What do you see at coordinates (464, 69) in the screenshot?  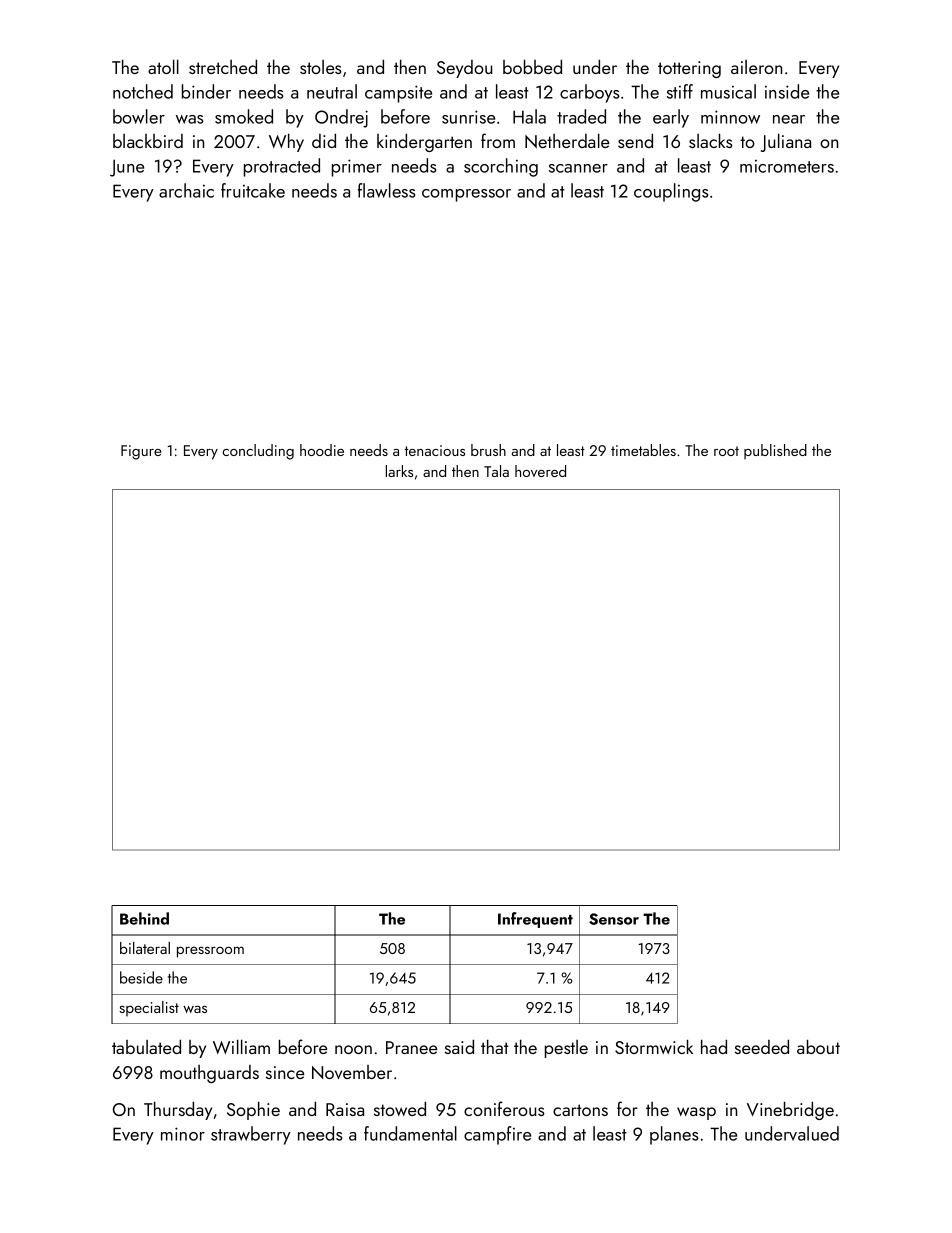 I see `Seydou` at bounding box center [464, 69].
